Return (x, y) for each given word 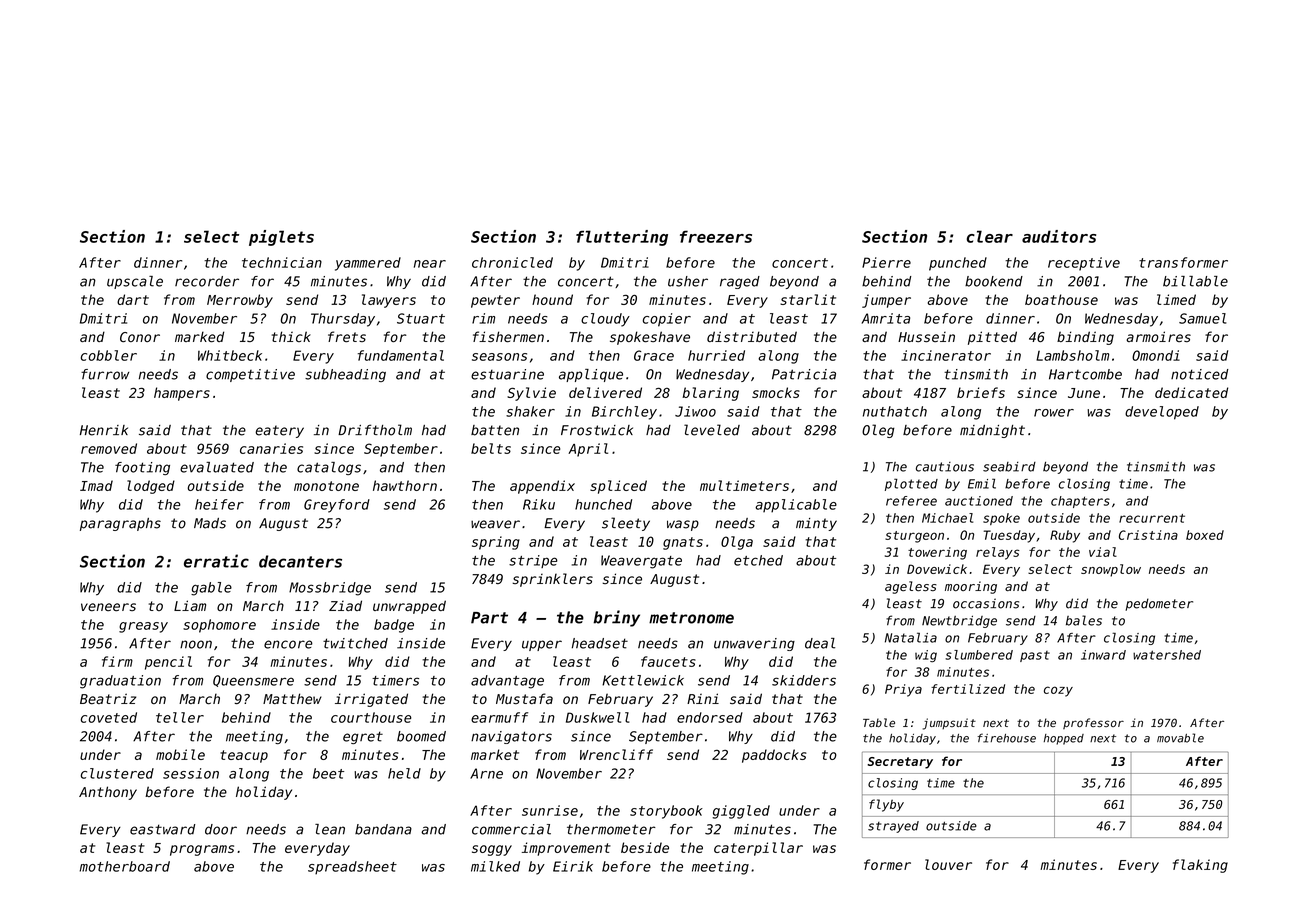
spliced (618, 487)
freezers (716, 236)
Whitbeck (230, 355)
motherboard (125, 866)
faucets (668, 661)
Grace (654, 355)
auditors (1059, 236)
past (1035, 656)
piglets (281, 238)
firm (117, 661)
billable (1195, 281)
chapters (1080, 502)
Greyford (337, 506)
